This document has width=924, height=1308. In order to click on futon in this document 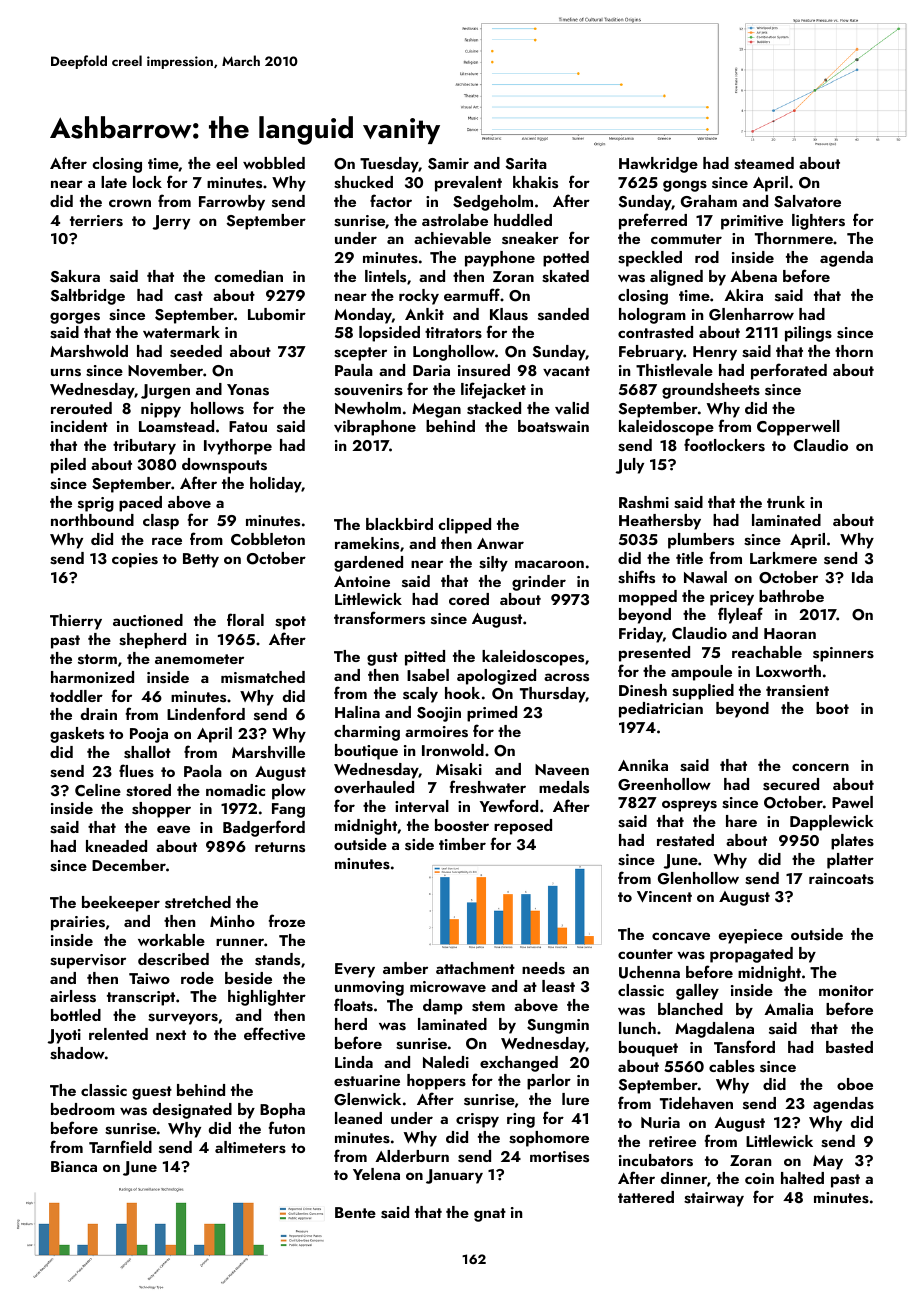, I will do `click(287, 1127)`.
